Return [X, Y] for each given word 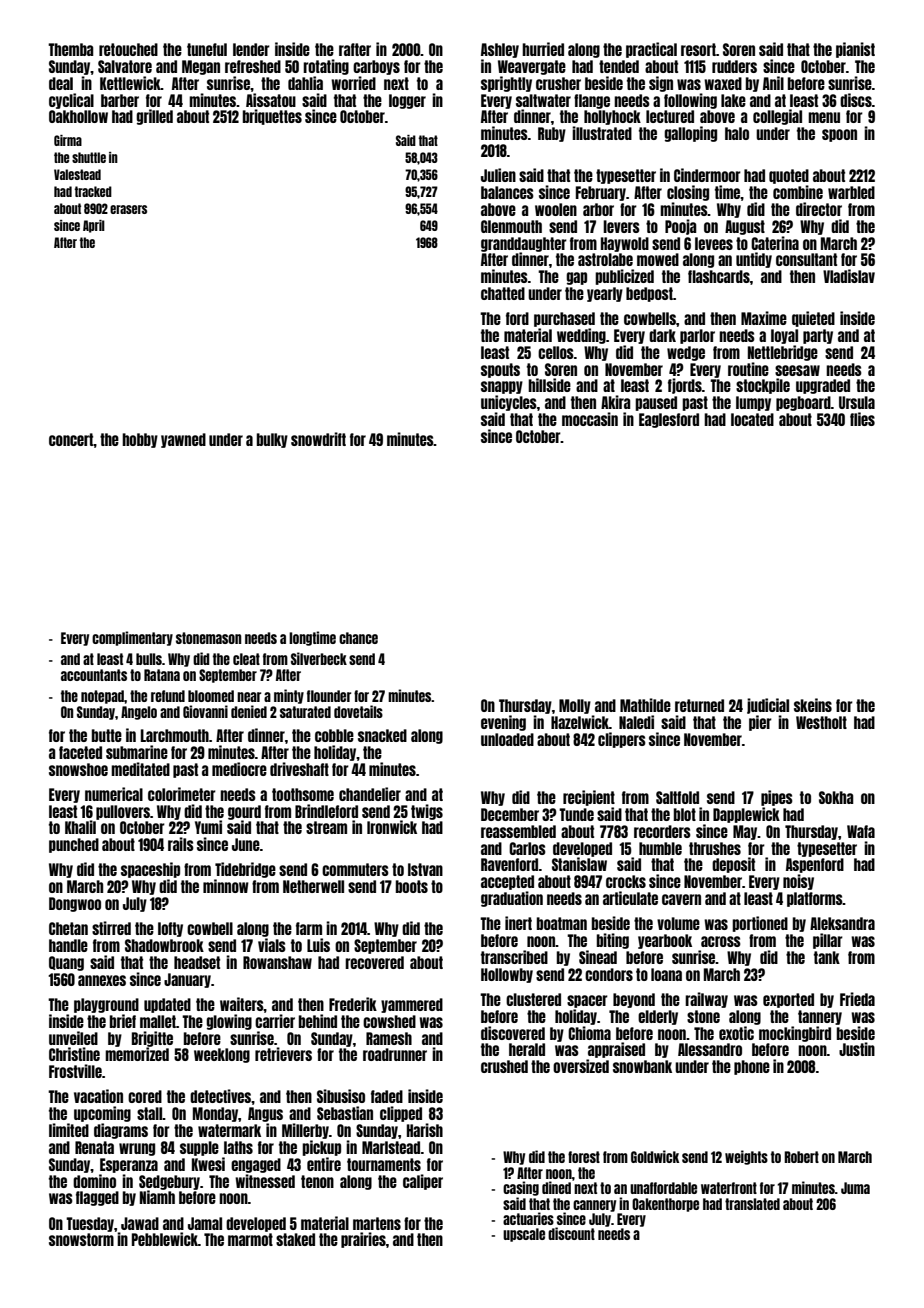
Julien [498, 175]
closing [688, 193]
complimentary [132, 638]
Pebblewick [165, 1239]
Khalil [80, 827]
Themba [71, 49]
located [752, 419]
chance [358, 638]
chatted [503, 293]
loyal [784, 336]
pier [760, 723]
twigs [427, 812]
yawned [183, 440]
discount [571, 1233]
